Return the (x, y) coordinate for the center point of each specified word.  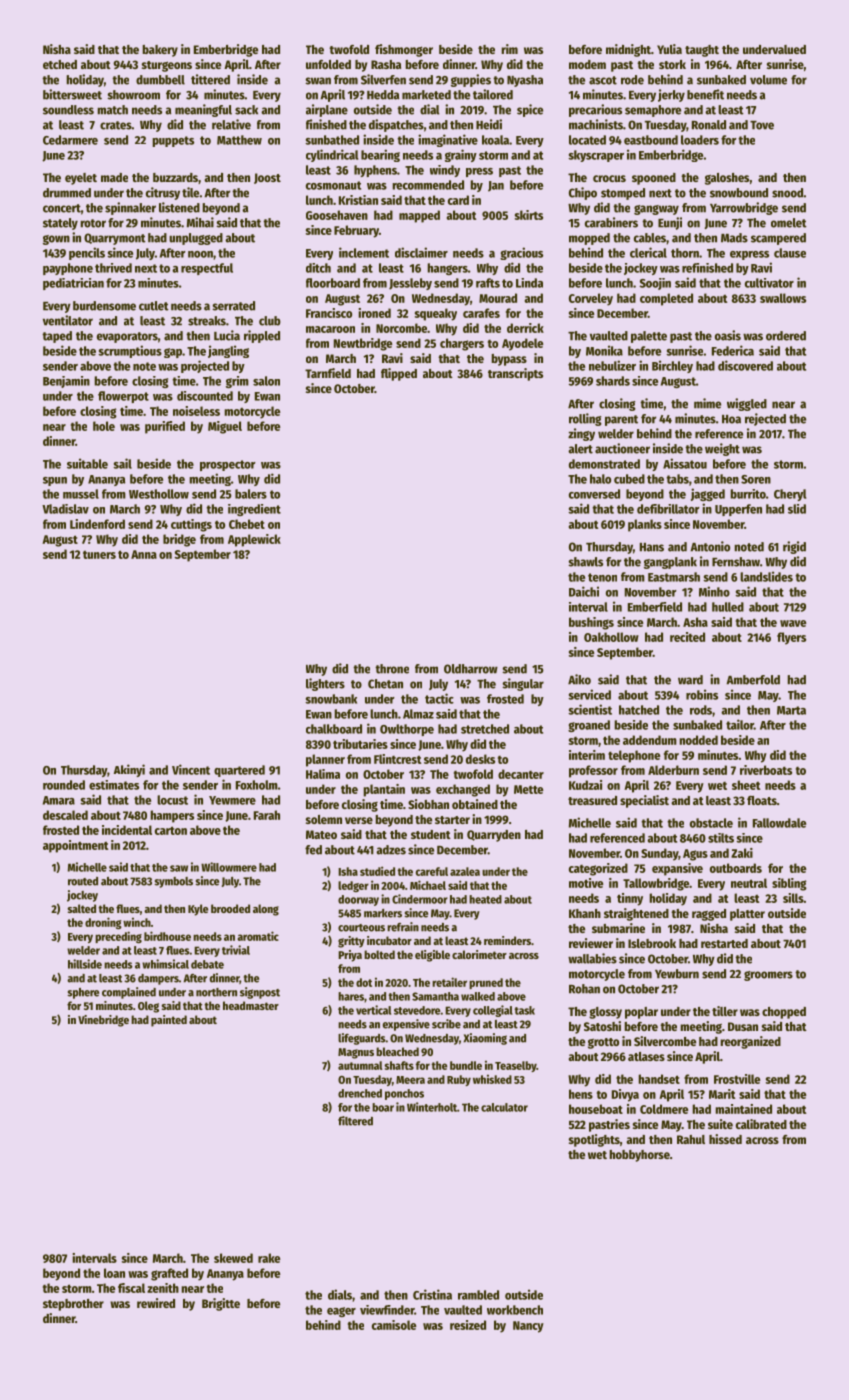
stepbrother (73, 1305)
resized (468, 1325)
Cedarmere (70, 140)
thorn (685, 253)
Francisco (329, 313)
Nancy (528, 1327)
